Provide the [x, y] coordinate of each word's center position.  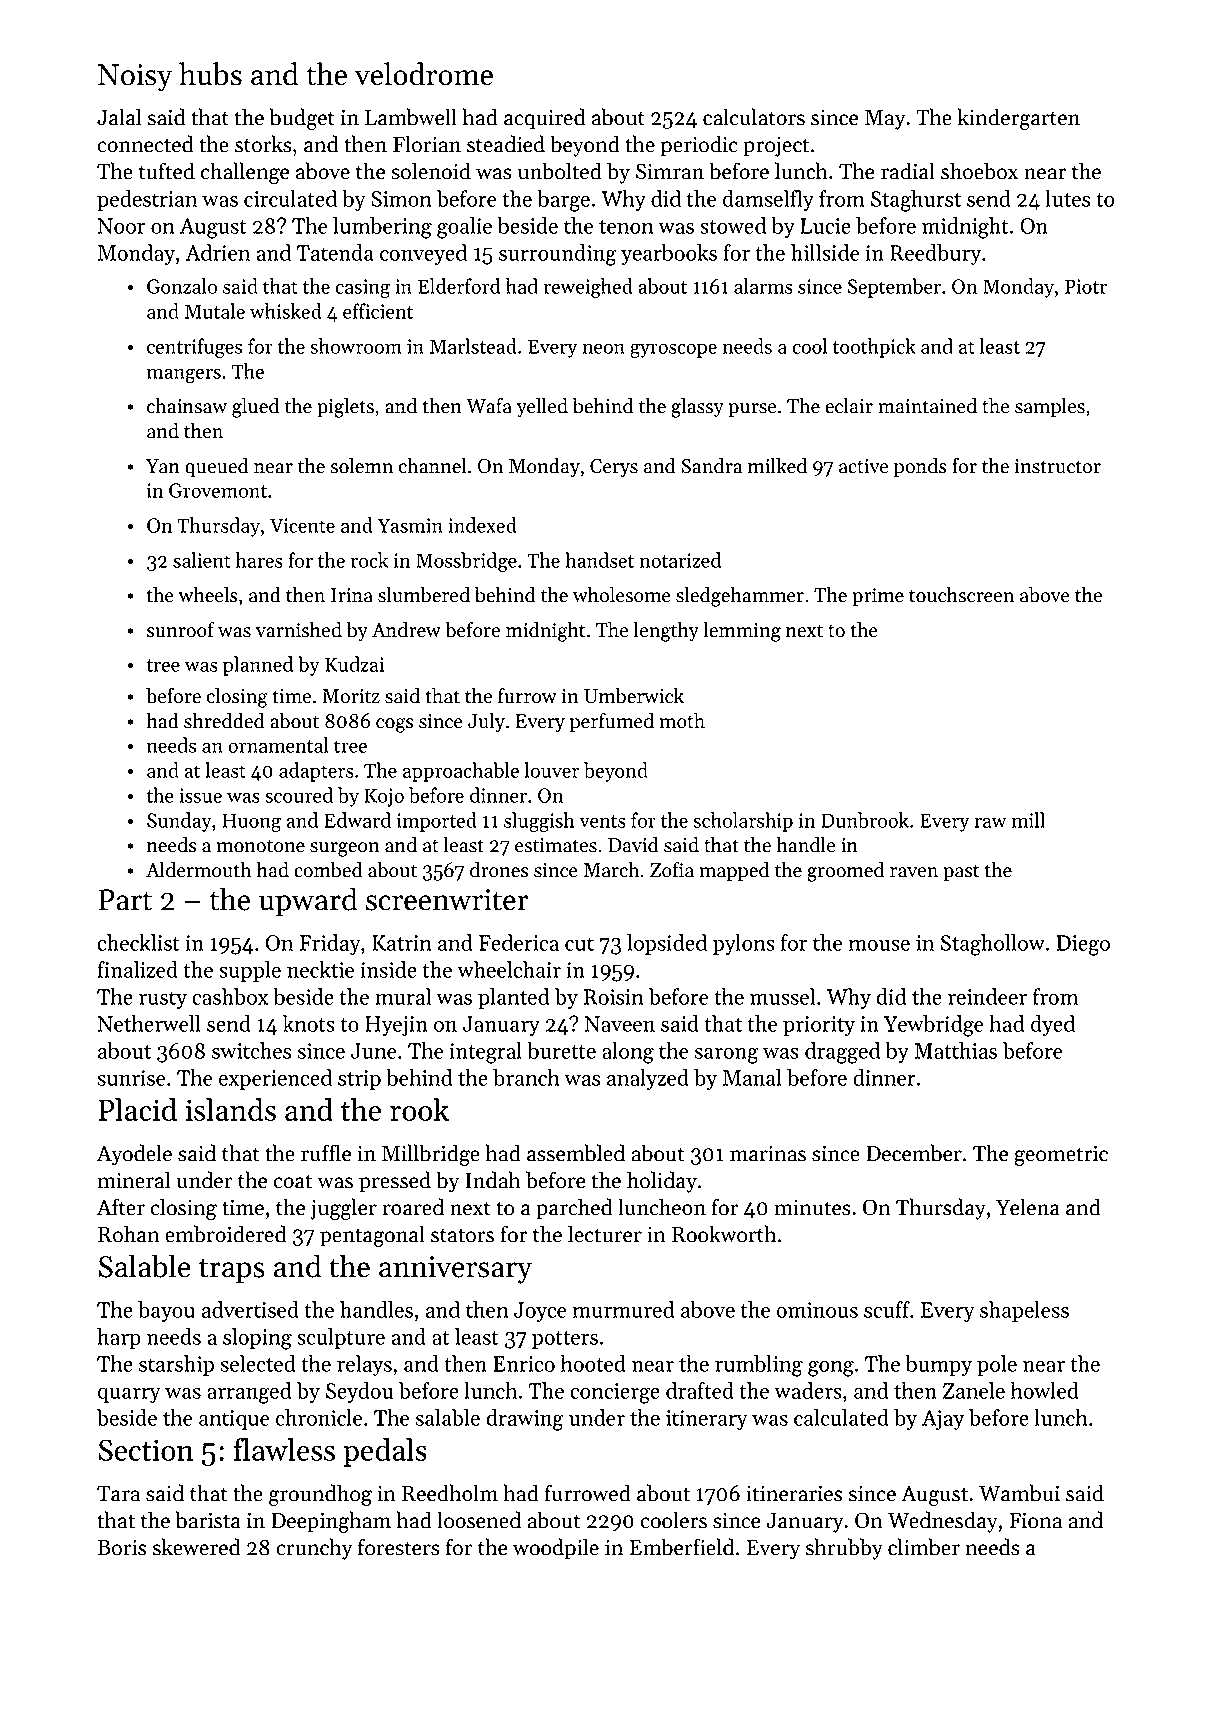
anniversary [455, 1270]
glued [255, 408]
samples [1050, 407]
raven [914, 872]
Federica [519, 942]
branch [526, 1077]
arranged [249, 1393]
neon [603, 348]
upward [308, 902]
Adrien [218, 252]
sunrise [131, 1078]
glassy [697, 408]
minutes [812, 1207]
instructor [1058, 466]
